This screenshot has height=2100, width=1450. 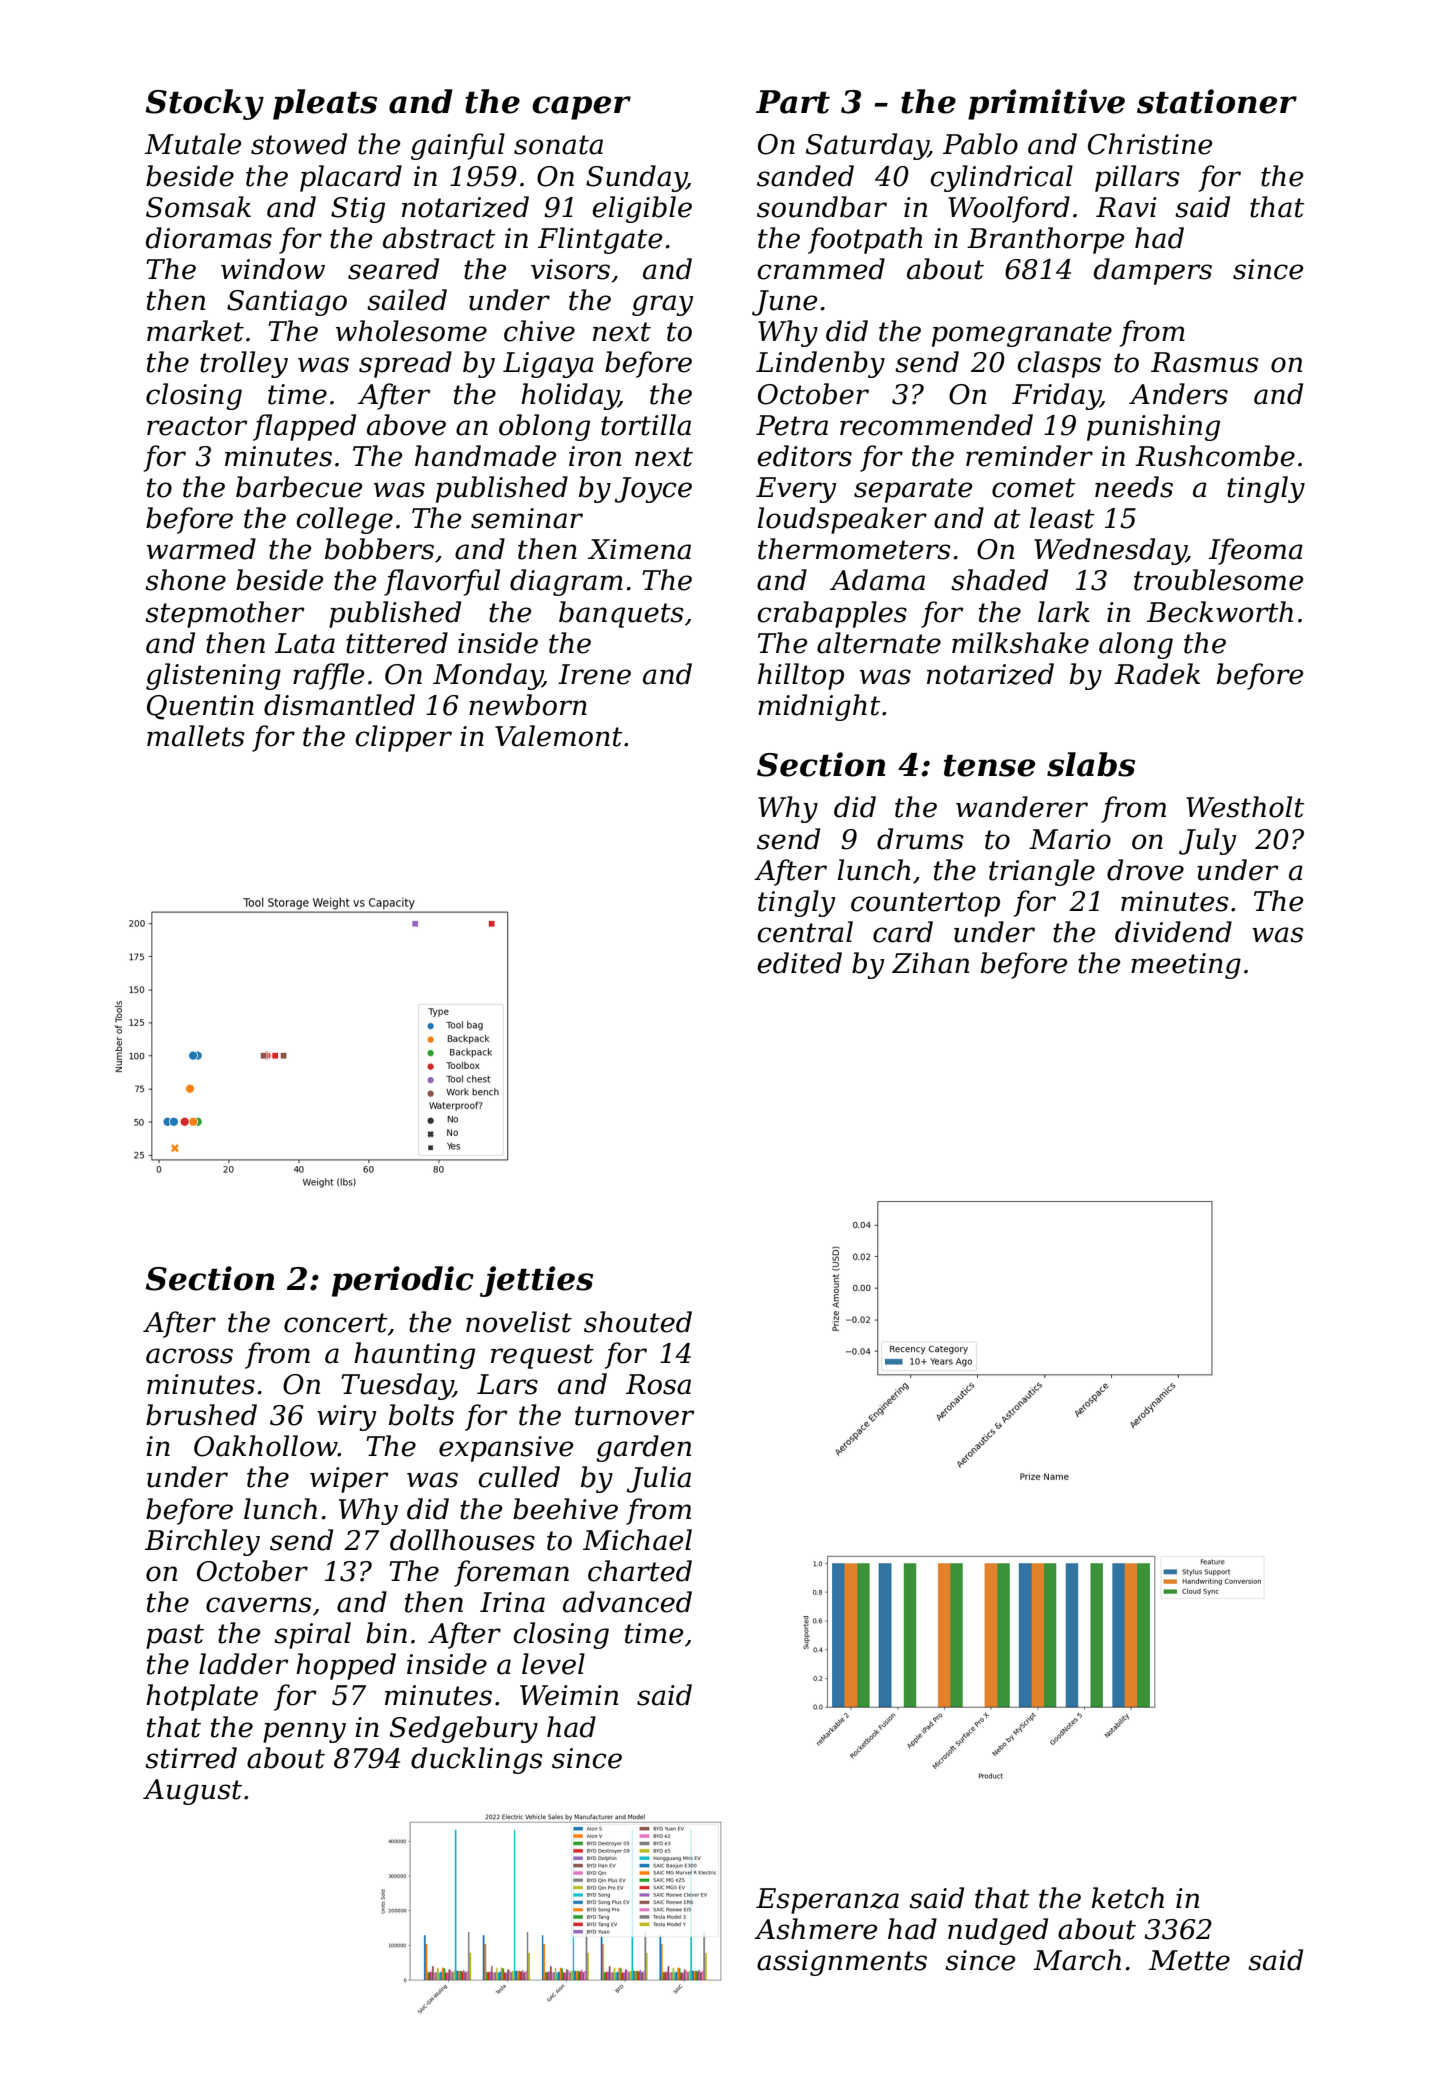 What do you see at coordinates (581, 108) in the screenshot?
I see `caper` at bounding box center [581, 108].
